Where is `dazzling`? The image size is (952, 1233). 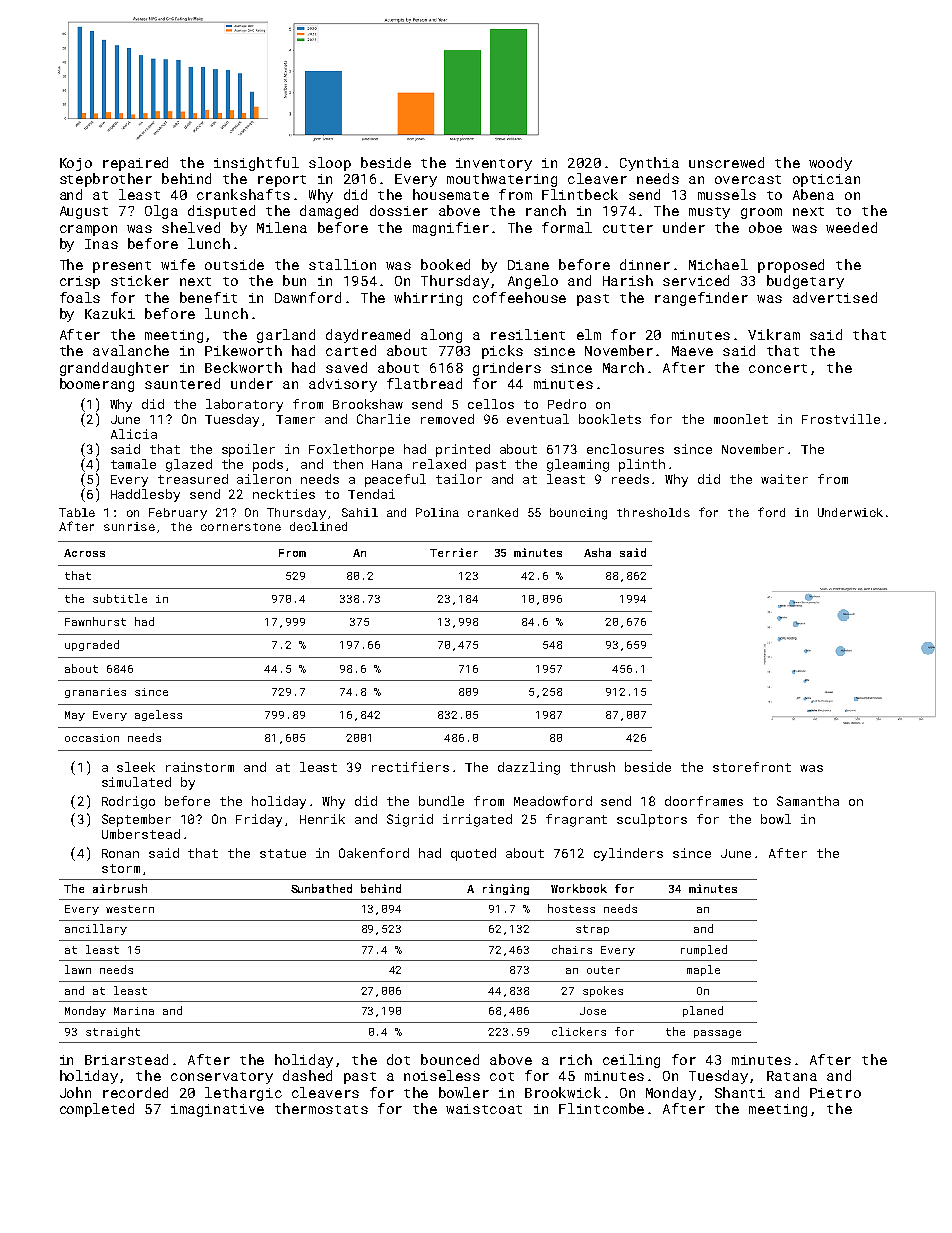 dazzling is located at coordinates (529, 768).
